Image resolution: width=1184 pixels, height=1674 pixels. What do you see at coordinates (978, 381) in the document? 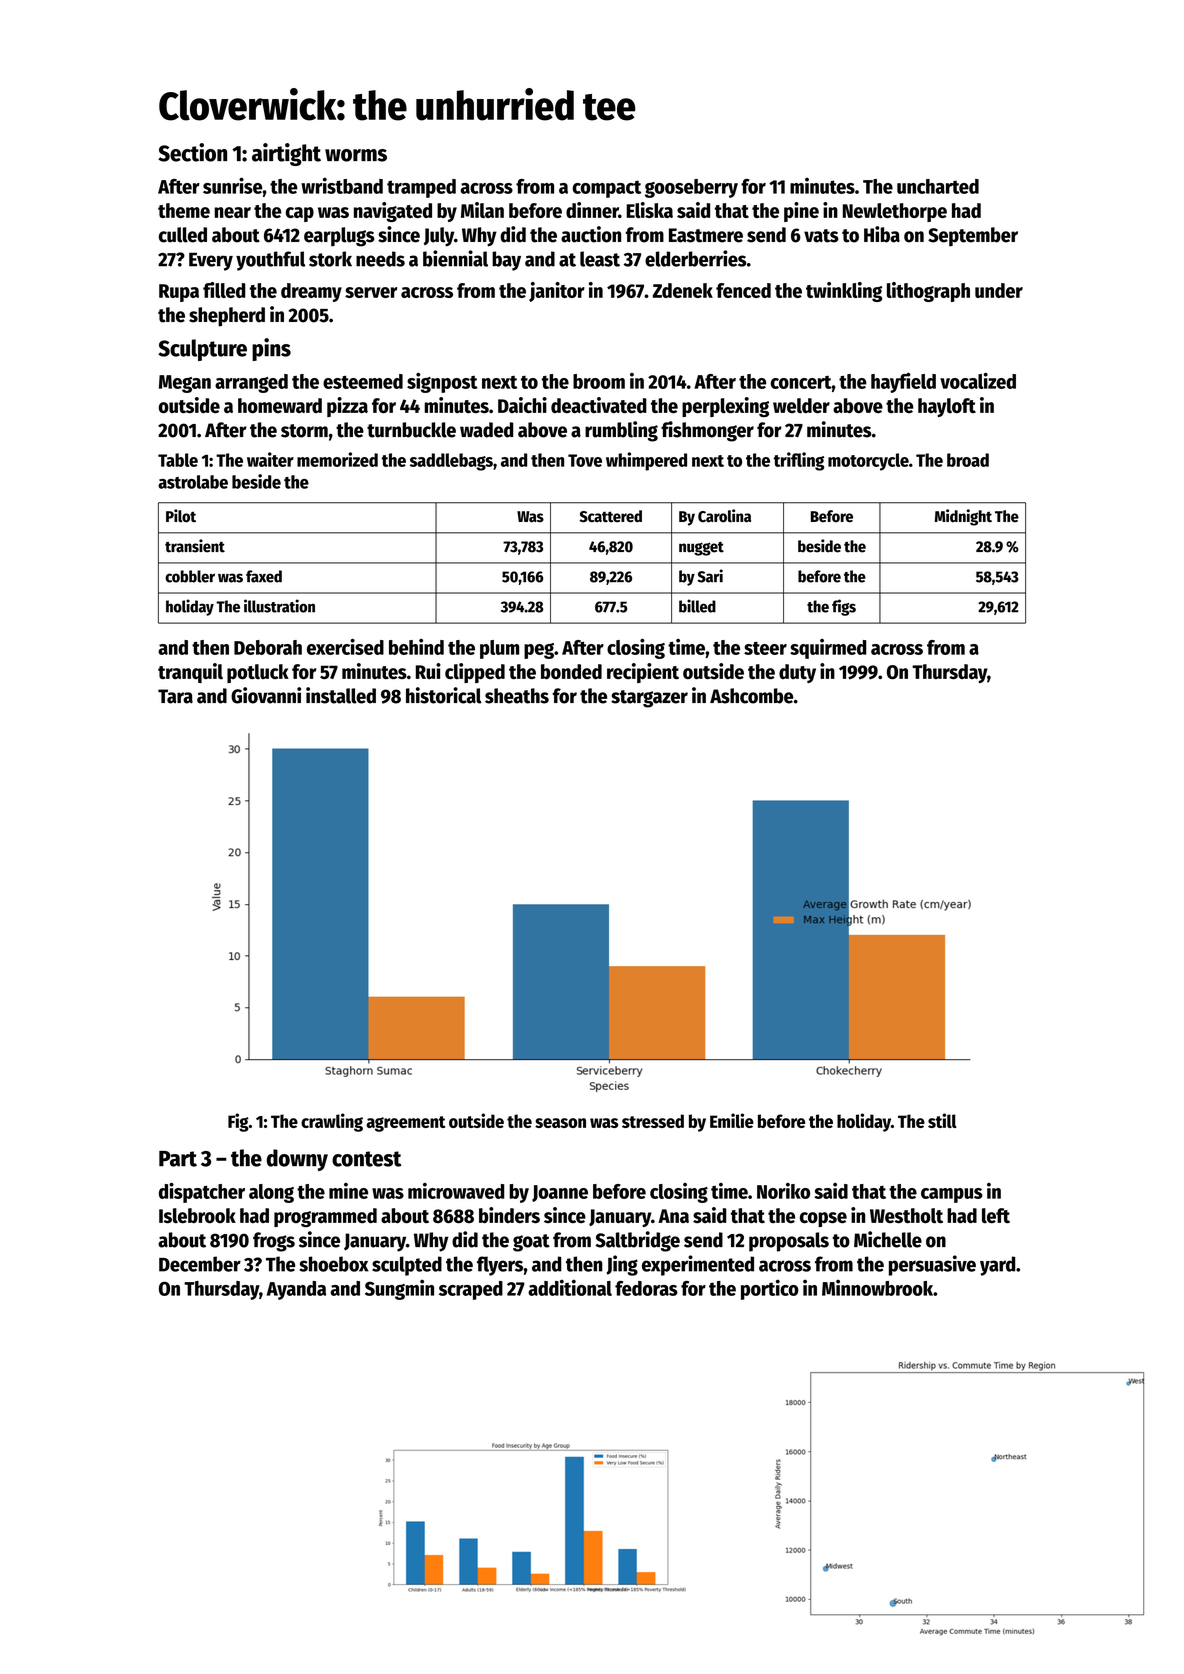
I see `vocalized` at bounding box center [978, 381].
